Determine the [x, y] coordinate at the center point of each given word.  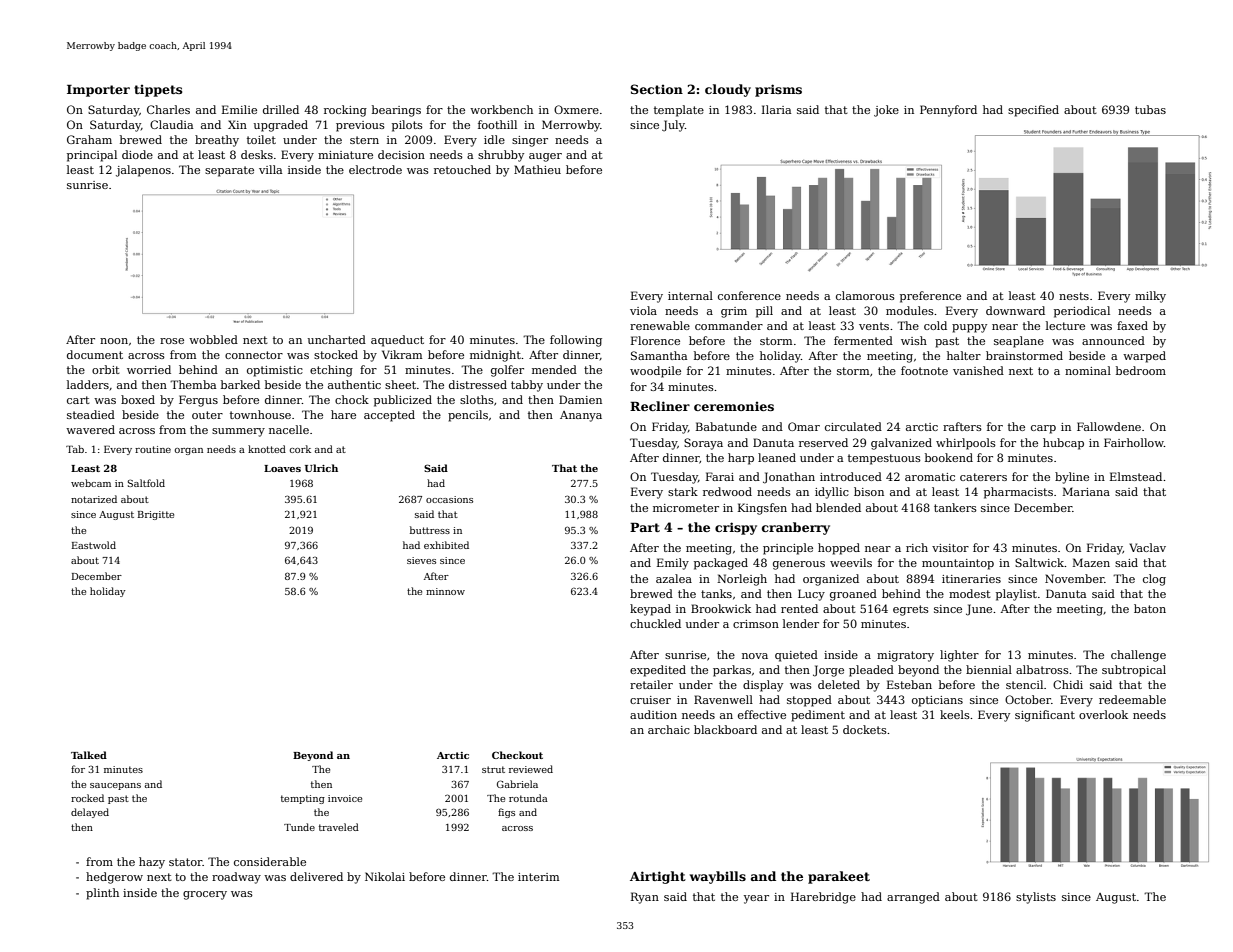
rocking [345, 111]
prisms [778, 90]
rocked [87, 798]
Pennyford [948, 111]
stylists [1036, 898]
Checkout [517, 755]
